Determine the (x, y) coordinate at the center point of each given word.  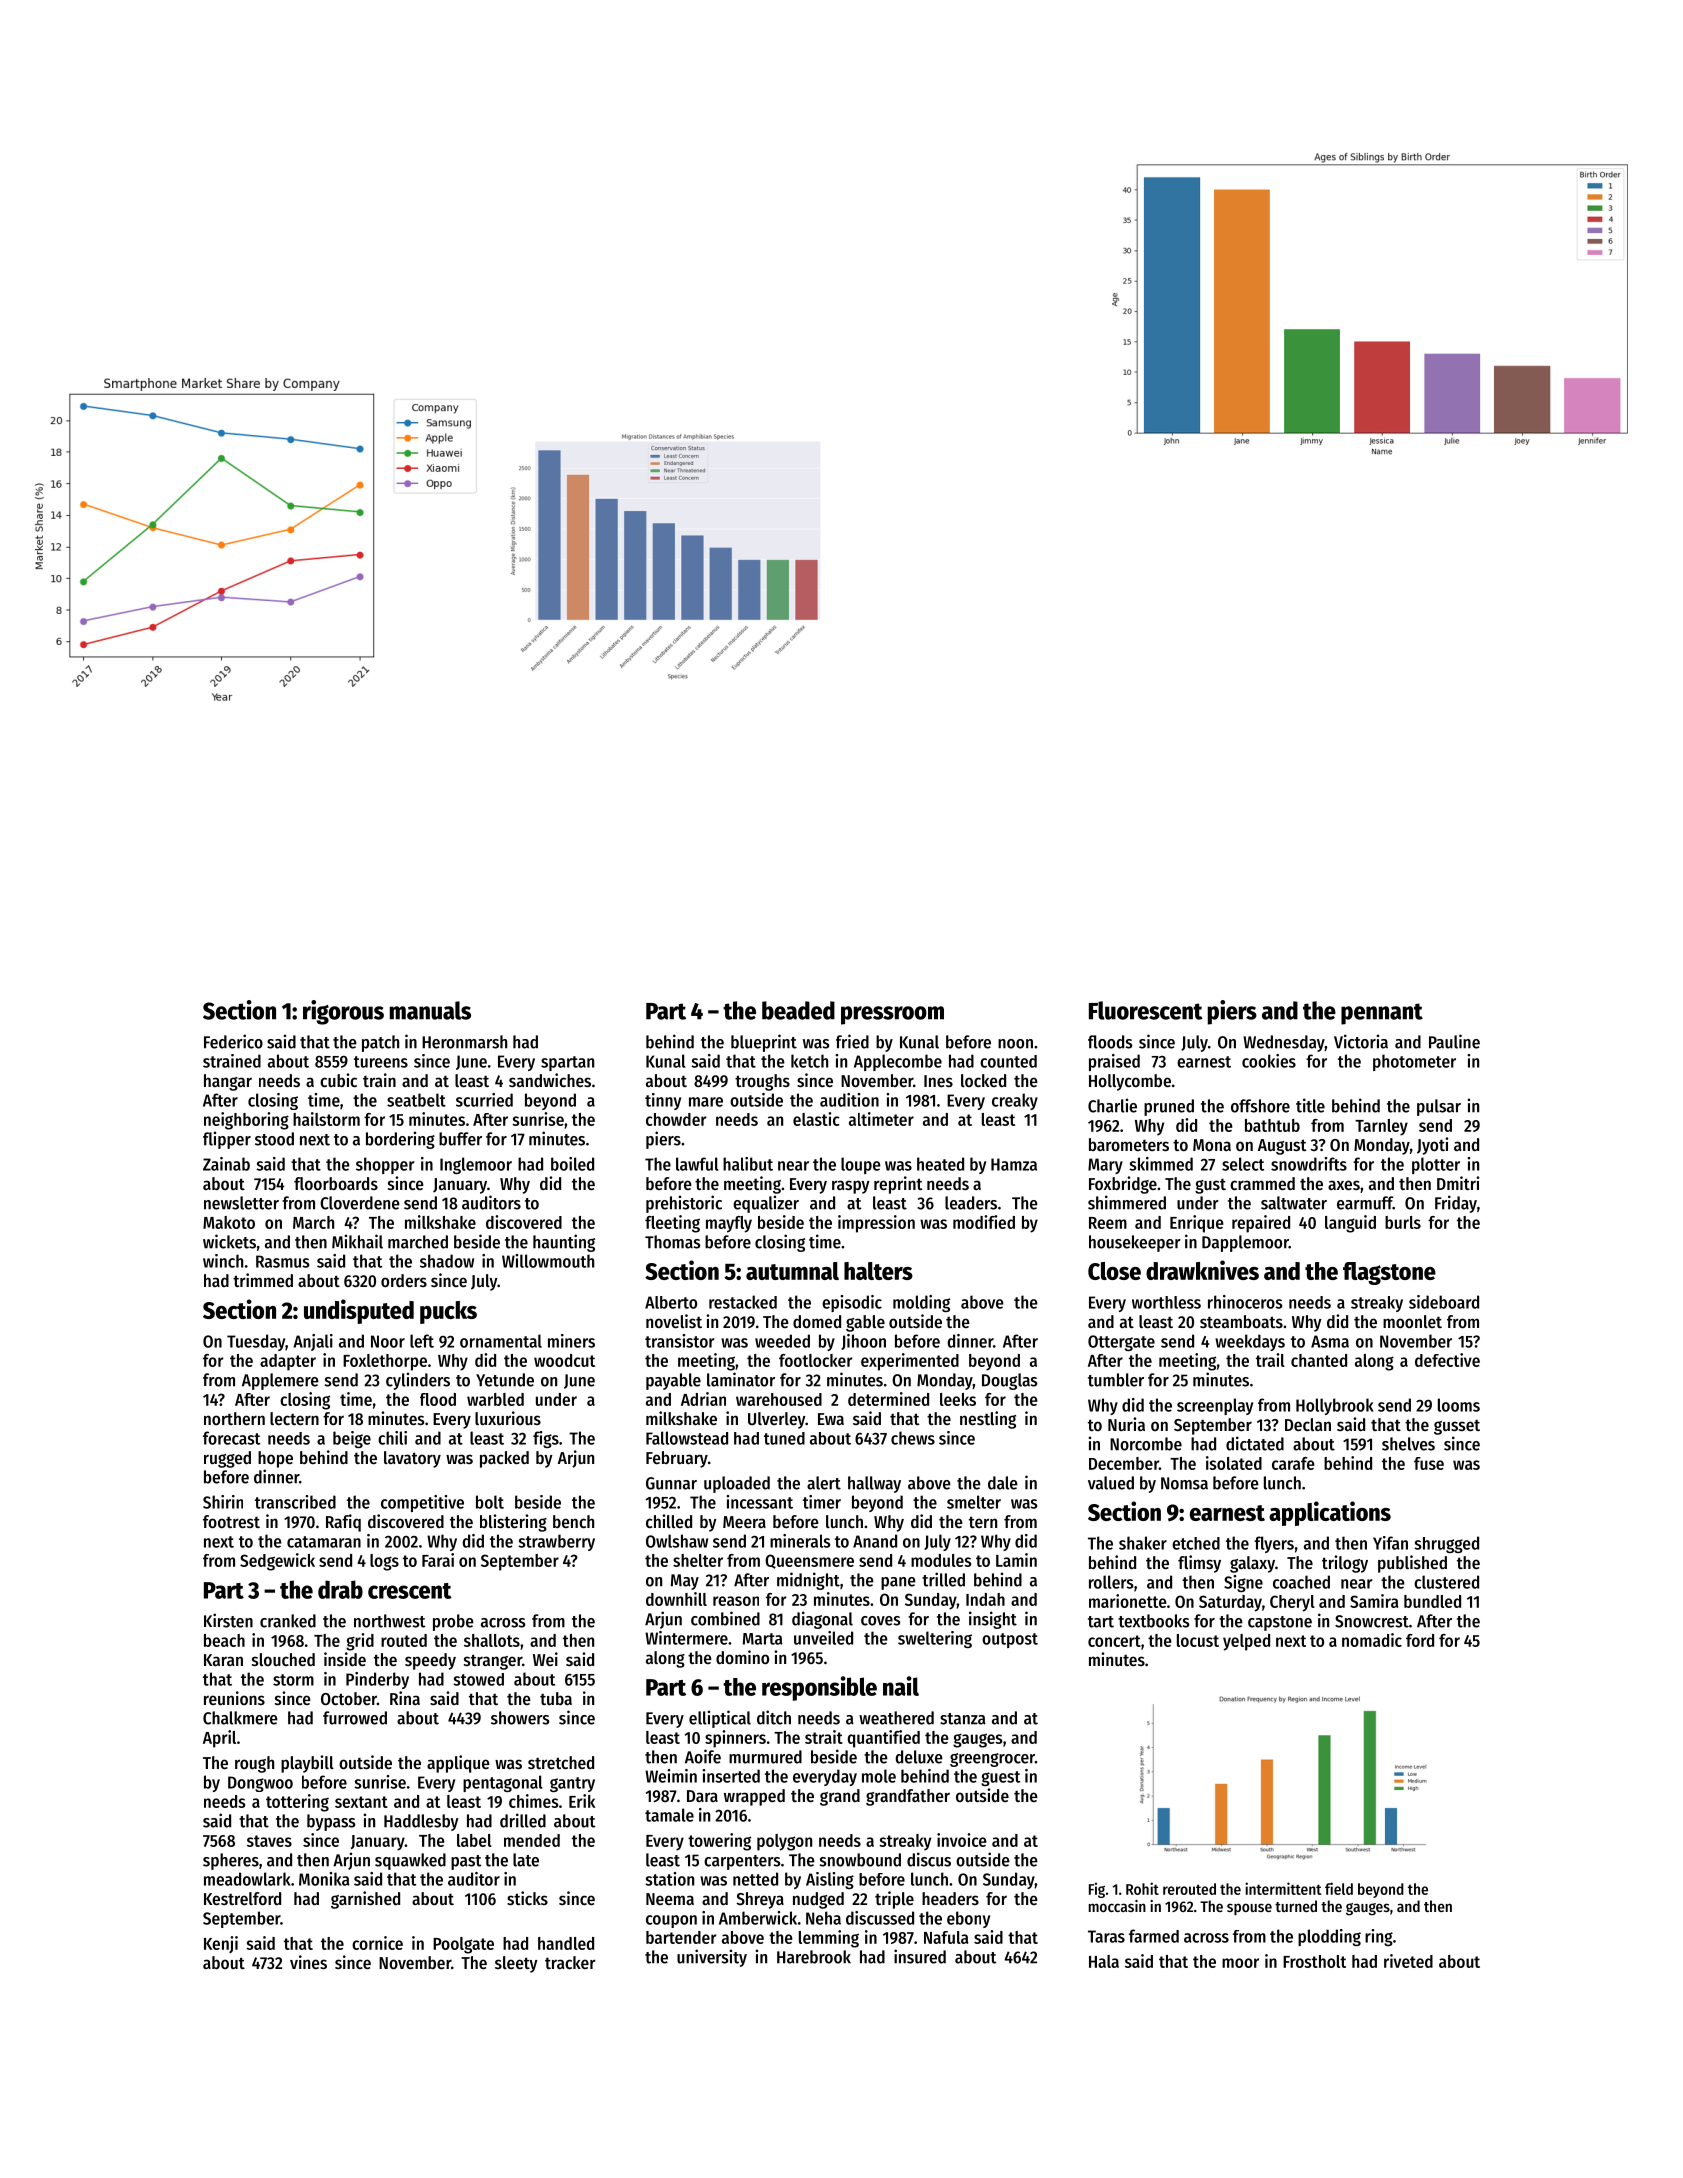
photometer (1414, 1062)
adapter (288, 1362)
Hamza (1014, 1164)
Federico (233, 1041)
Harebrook (814, 1957)
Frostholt (1314, 1961)
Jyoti (1432, 1146)
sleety (516, 1964)
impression (876, 1224)
